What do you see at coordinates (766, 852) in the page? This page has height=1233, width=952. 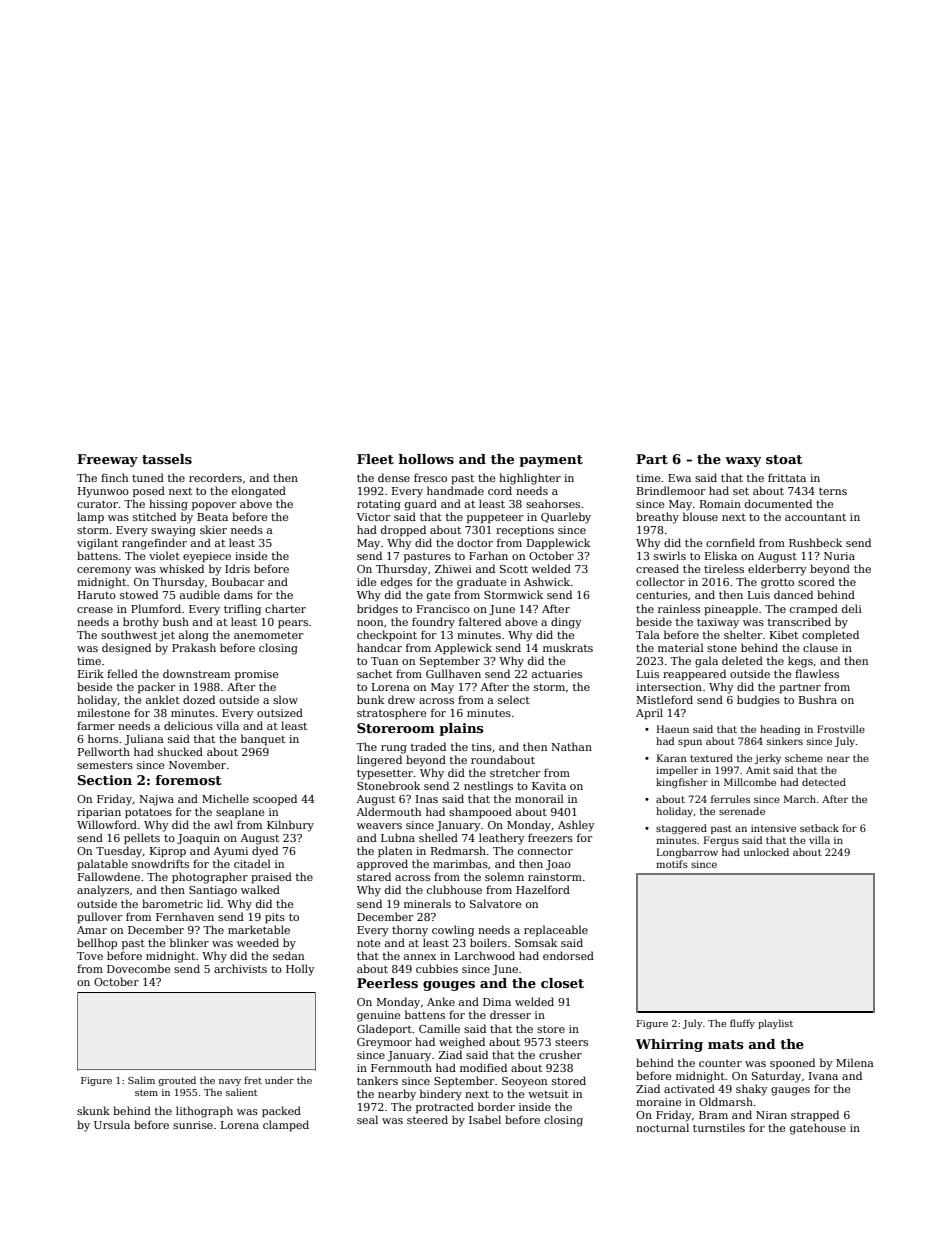 I see `unlocked` at bounding box center [766, 852].
